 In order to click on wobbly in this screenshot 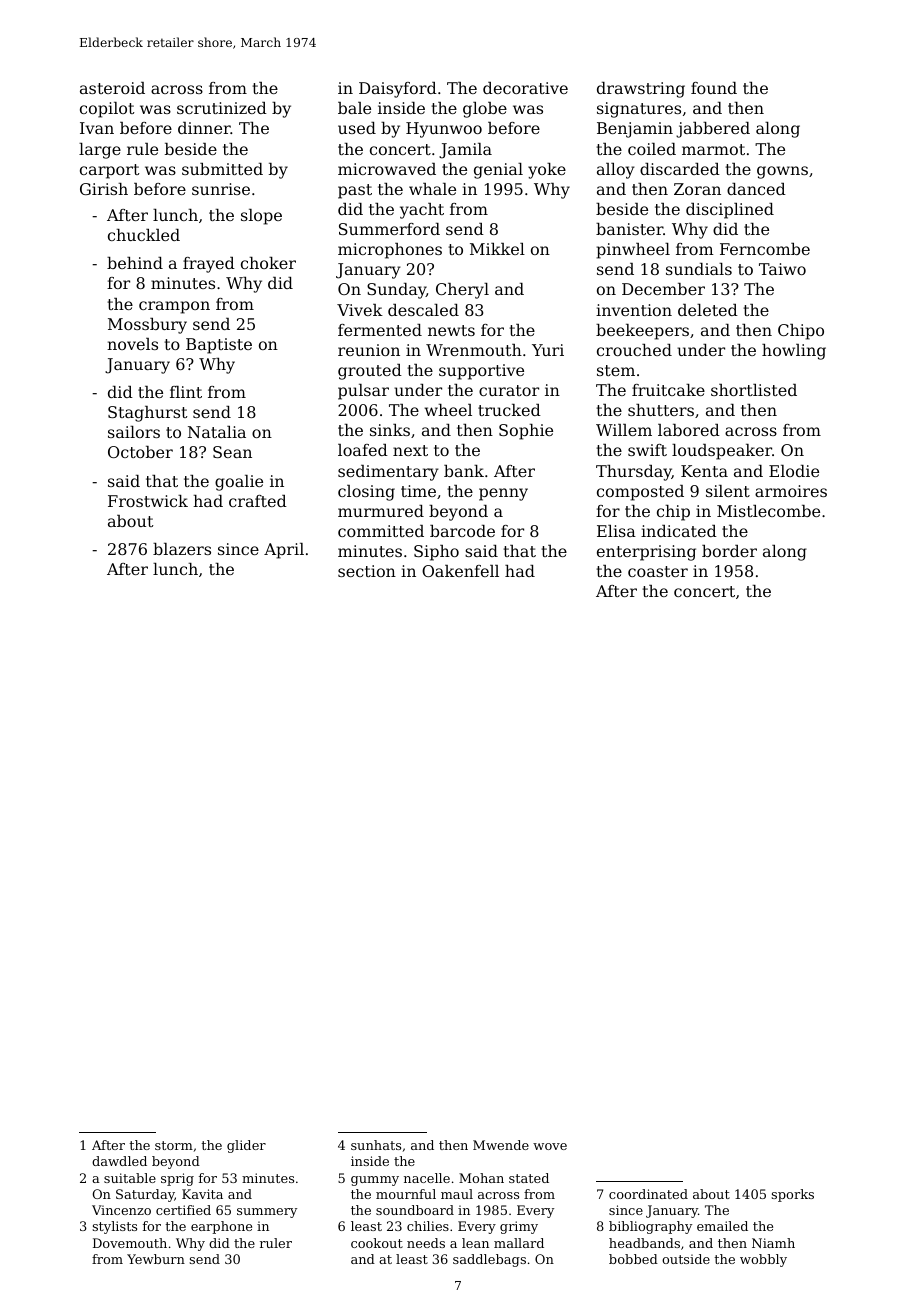, I will do `click(763, 1260)`.
